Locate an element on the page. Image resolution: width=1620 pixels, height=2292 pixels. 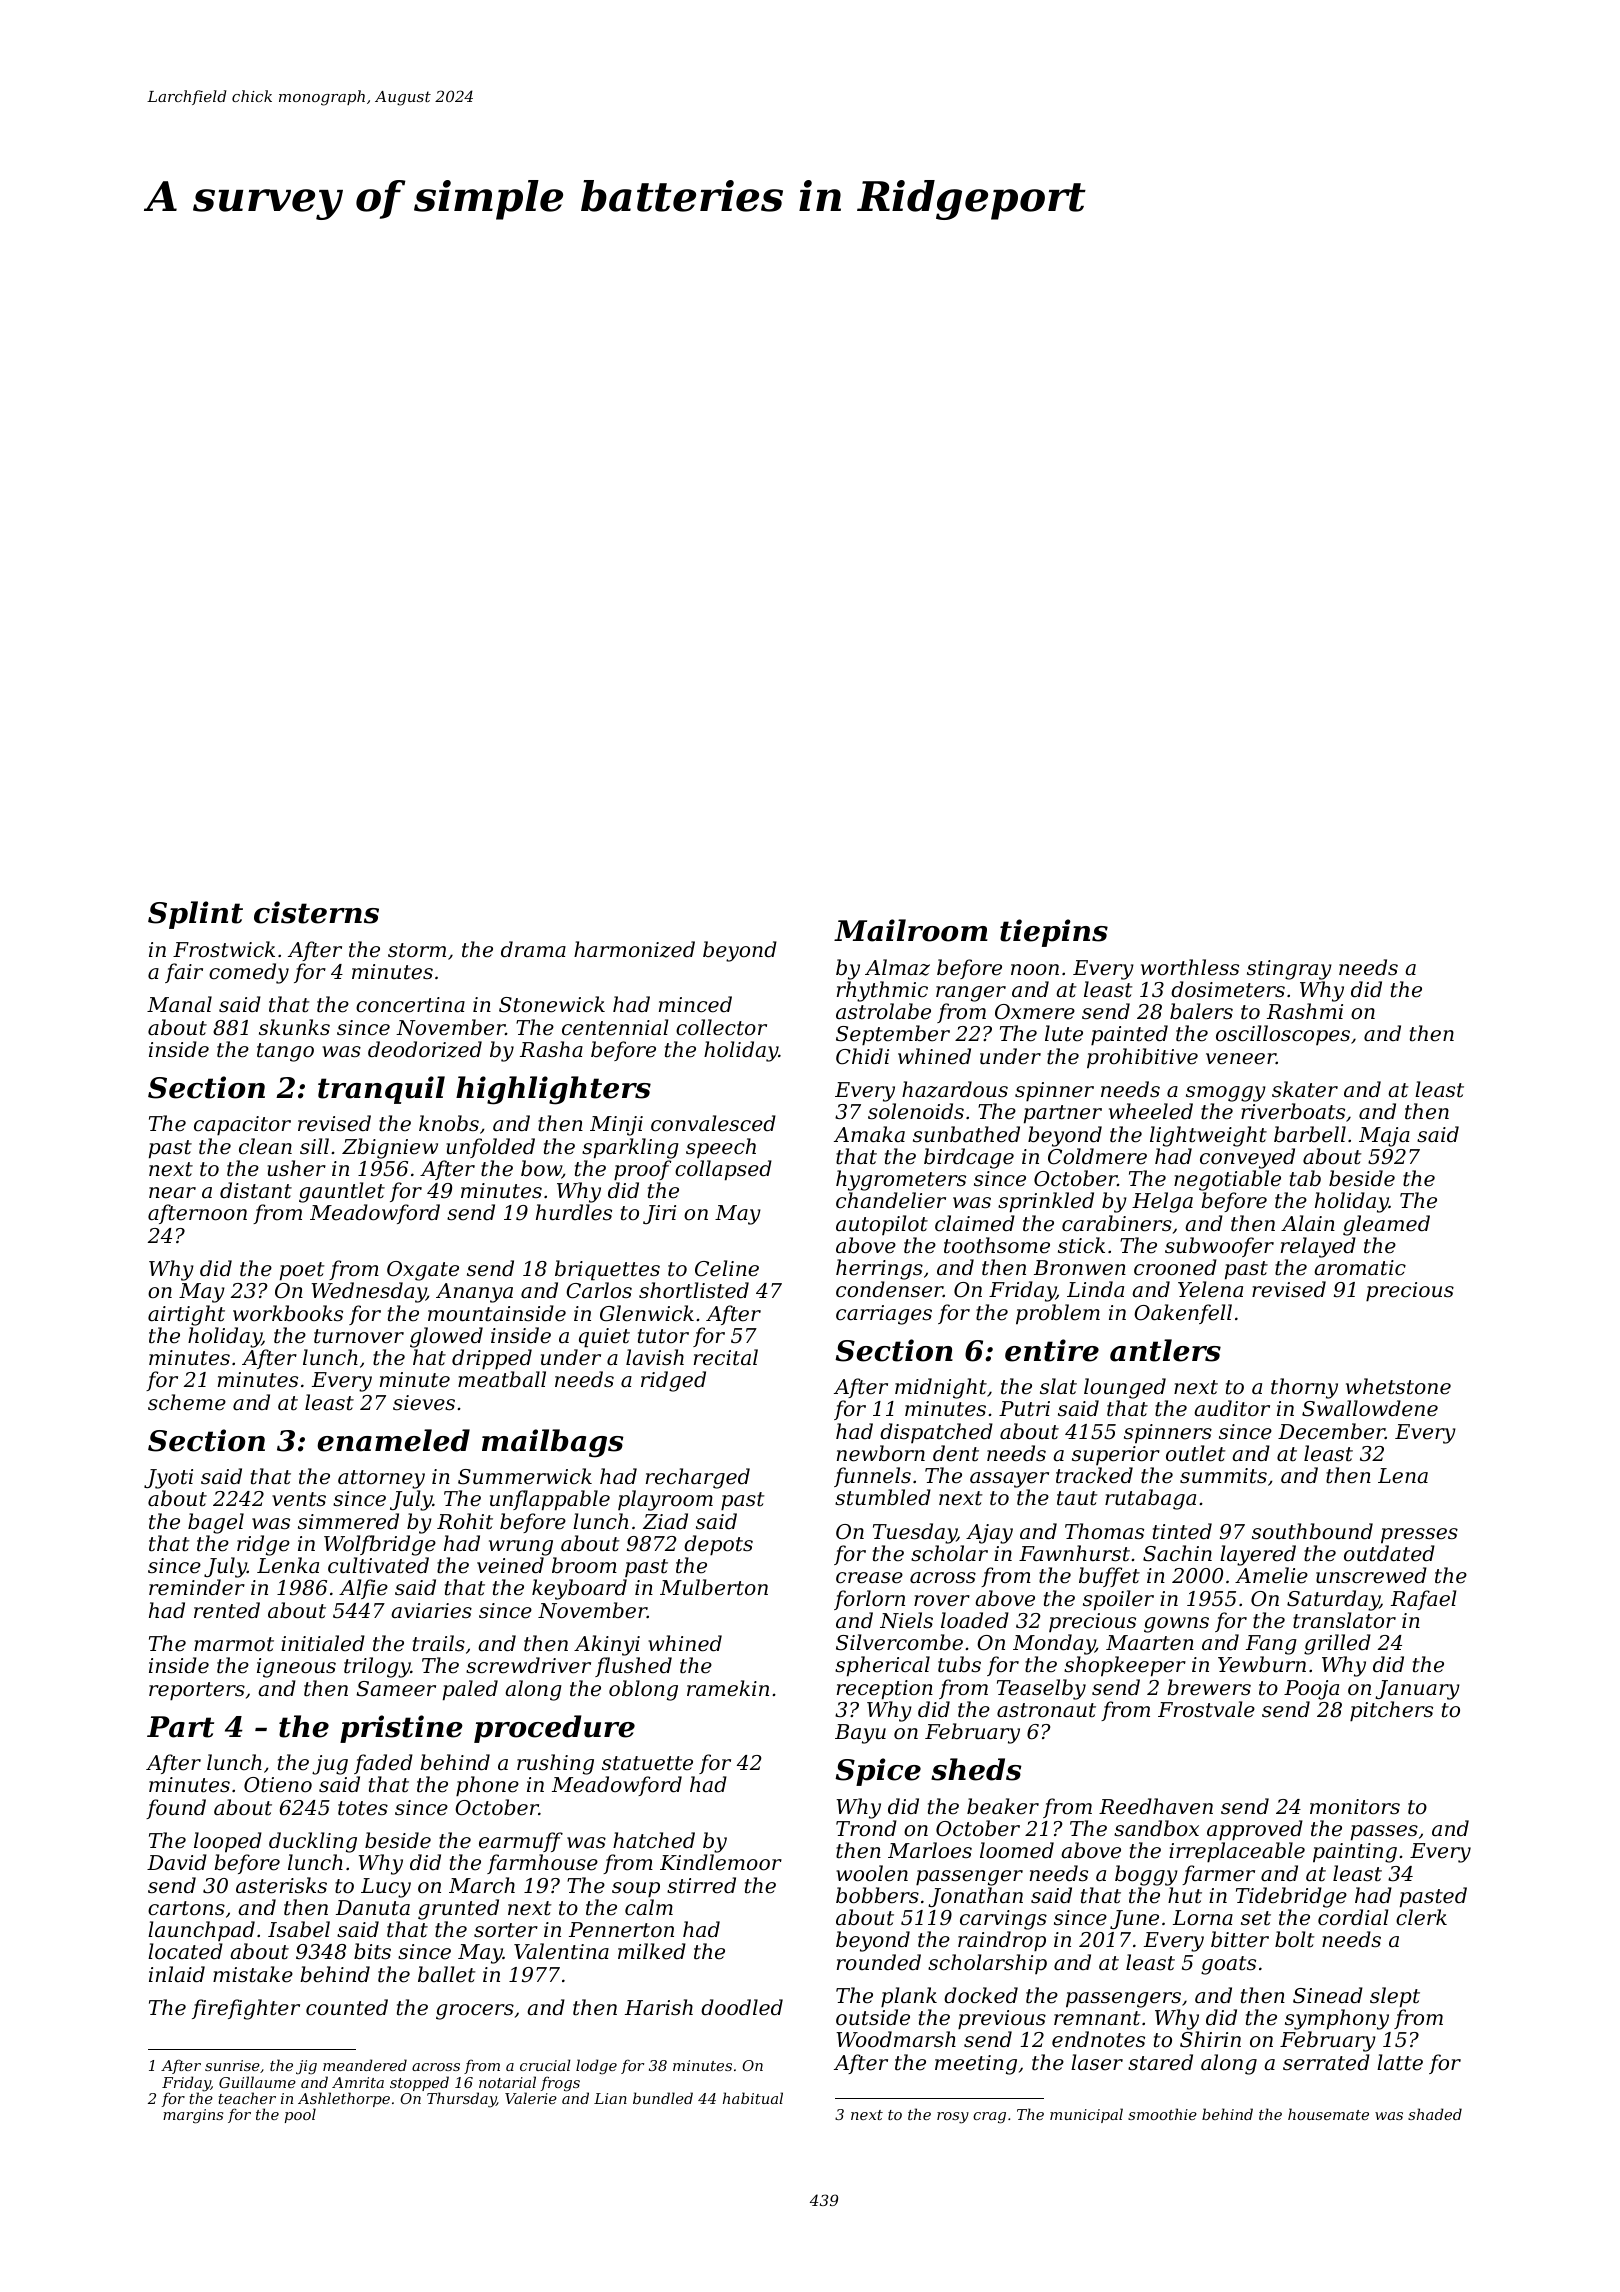
marmot is located at coordinates (234, 1644).
